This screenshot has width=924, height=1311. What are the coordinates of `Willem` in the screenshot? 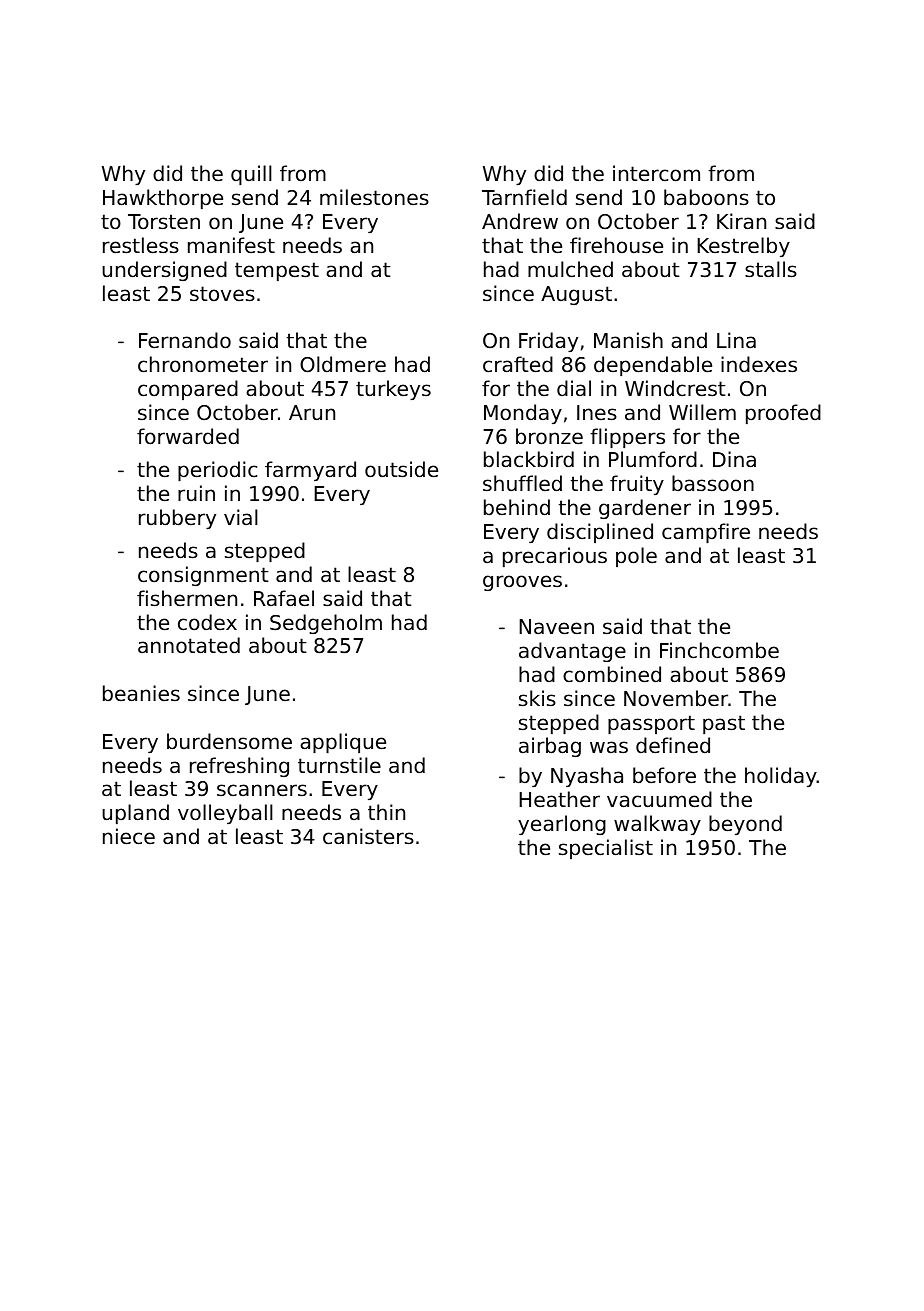 It's located at (702, 412).
